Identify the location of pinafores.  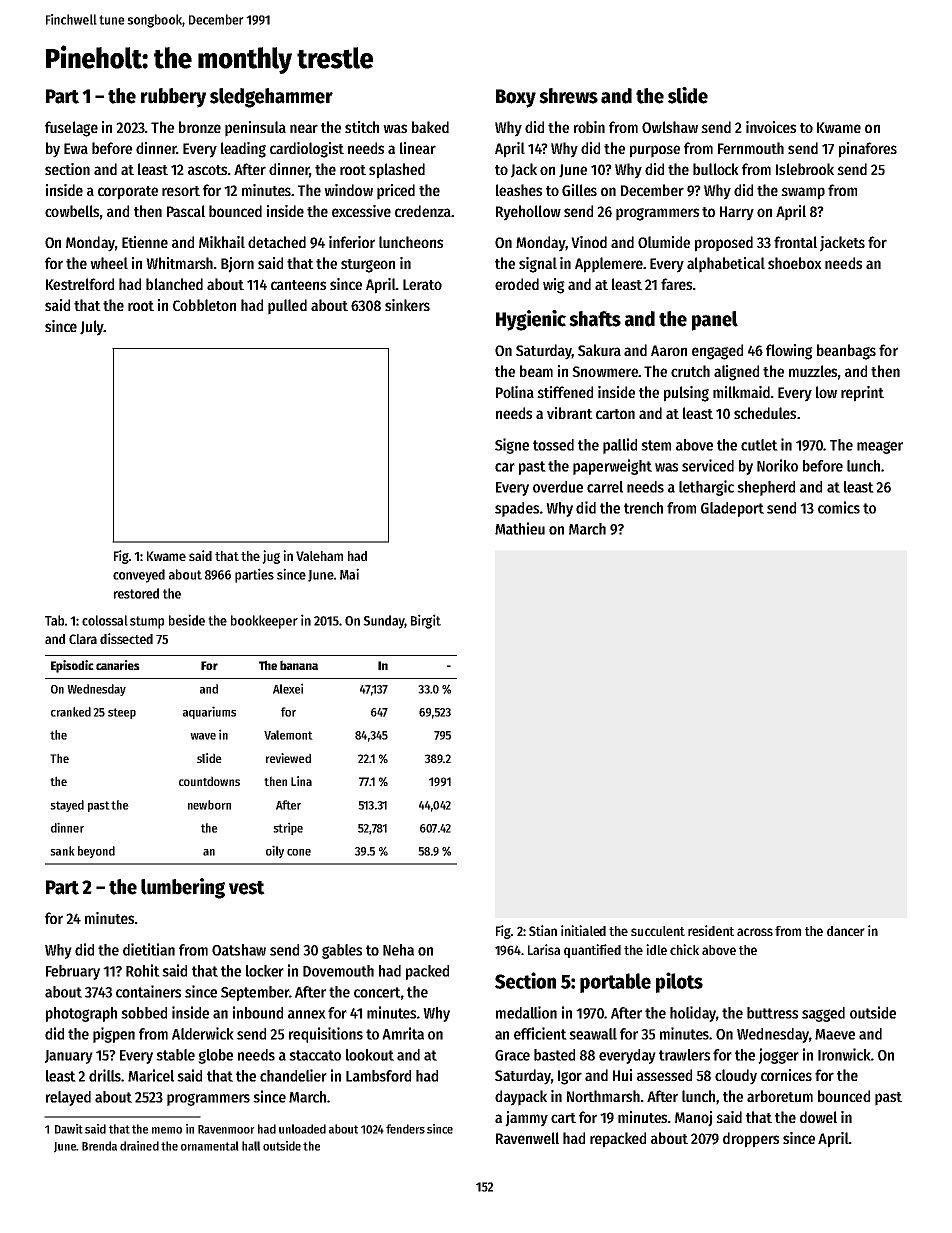
(868, 150).
